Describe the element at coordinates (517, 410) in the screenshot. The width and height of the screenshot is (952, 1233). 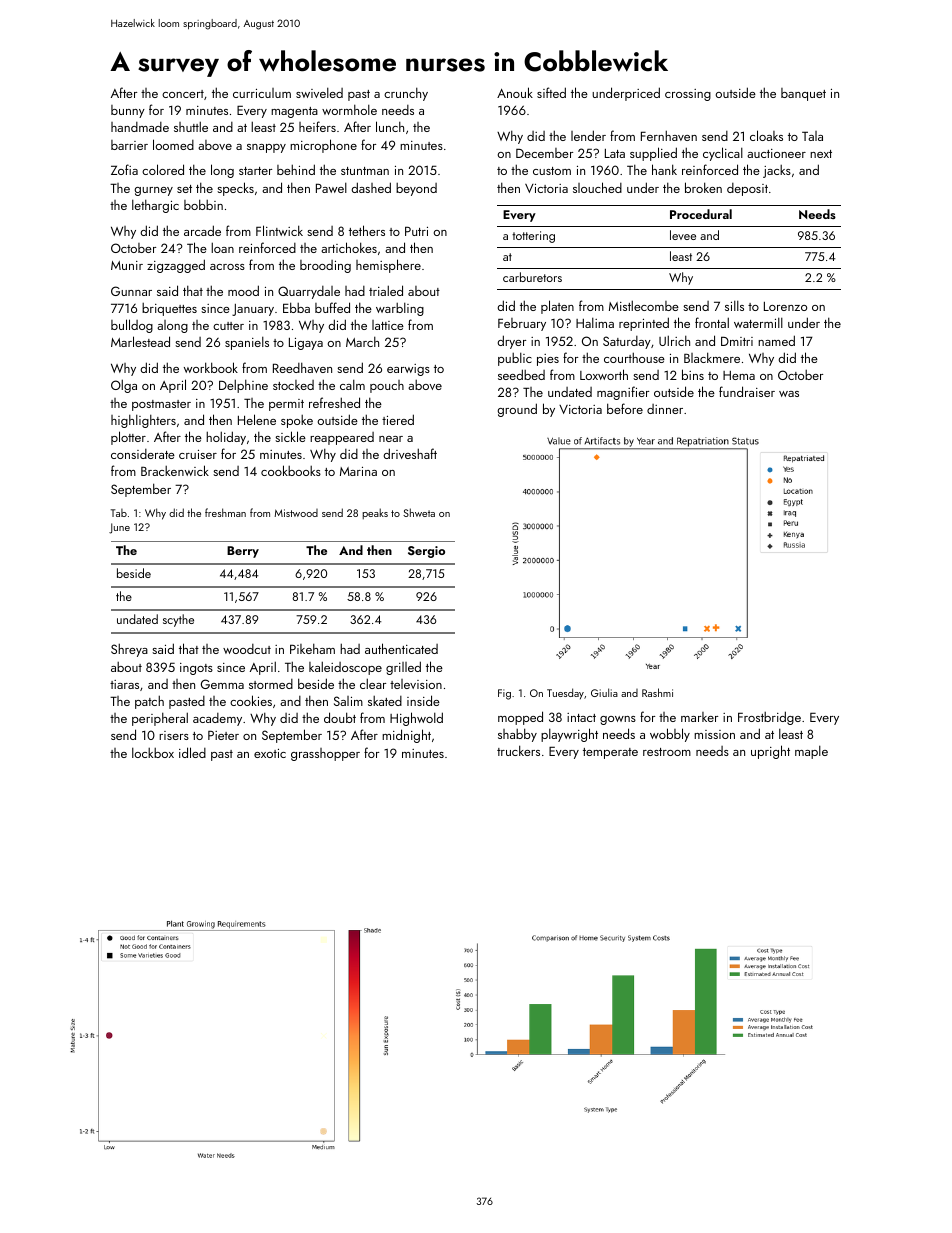
I see `ground` at that location.
